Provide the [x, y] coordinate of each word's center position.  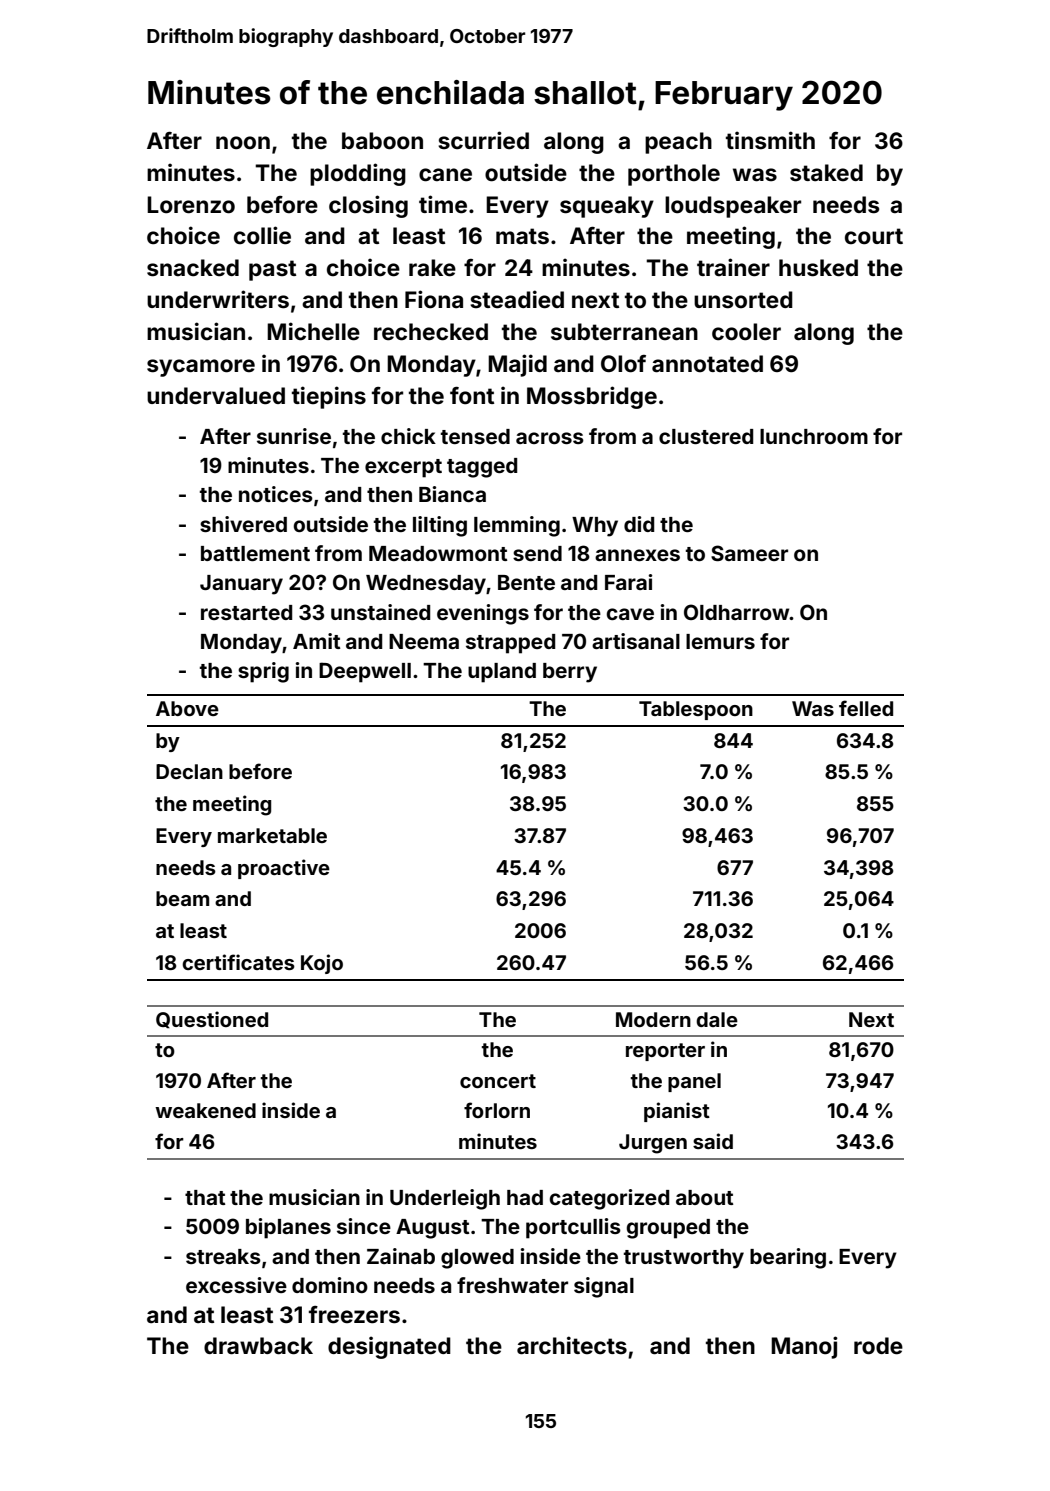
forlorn [497, 1110]
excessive [236, 1285]
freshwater [512, 1285]
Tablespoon [696, 710]
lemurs [720, 641]
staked [826, 173]
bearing [788, 1258]
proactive [284, 869]
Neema [424, 641]
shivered [243, 524]
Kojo [322, 964]
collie [262, 235]
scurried [483, 140]
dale [717, 1019]
